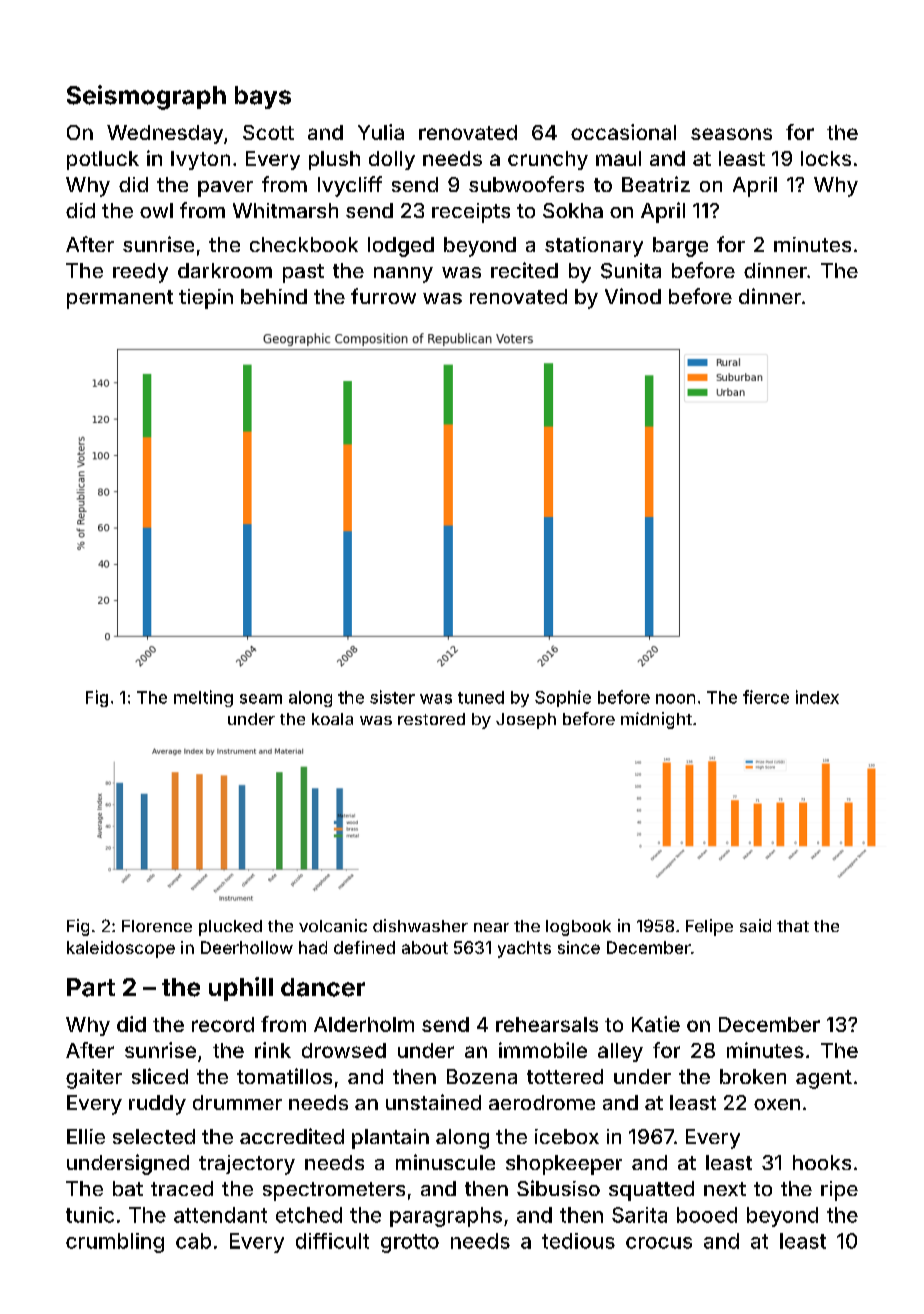 Image resolution: width=924 pixels, height=1314 pixels. I want to click on Seismograph, so click(146, 97).
